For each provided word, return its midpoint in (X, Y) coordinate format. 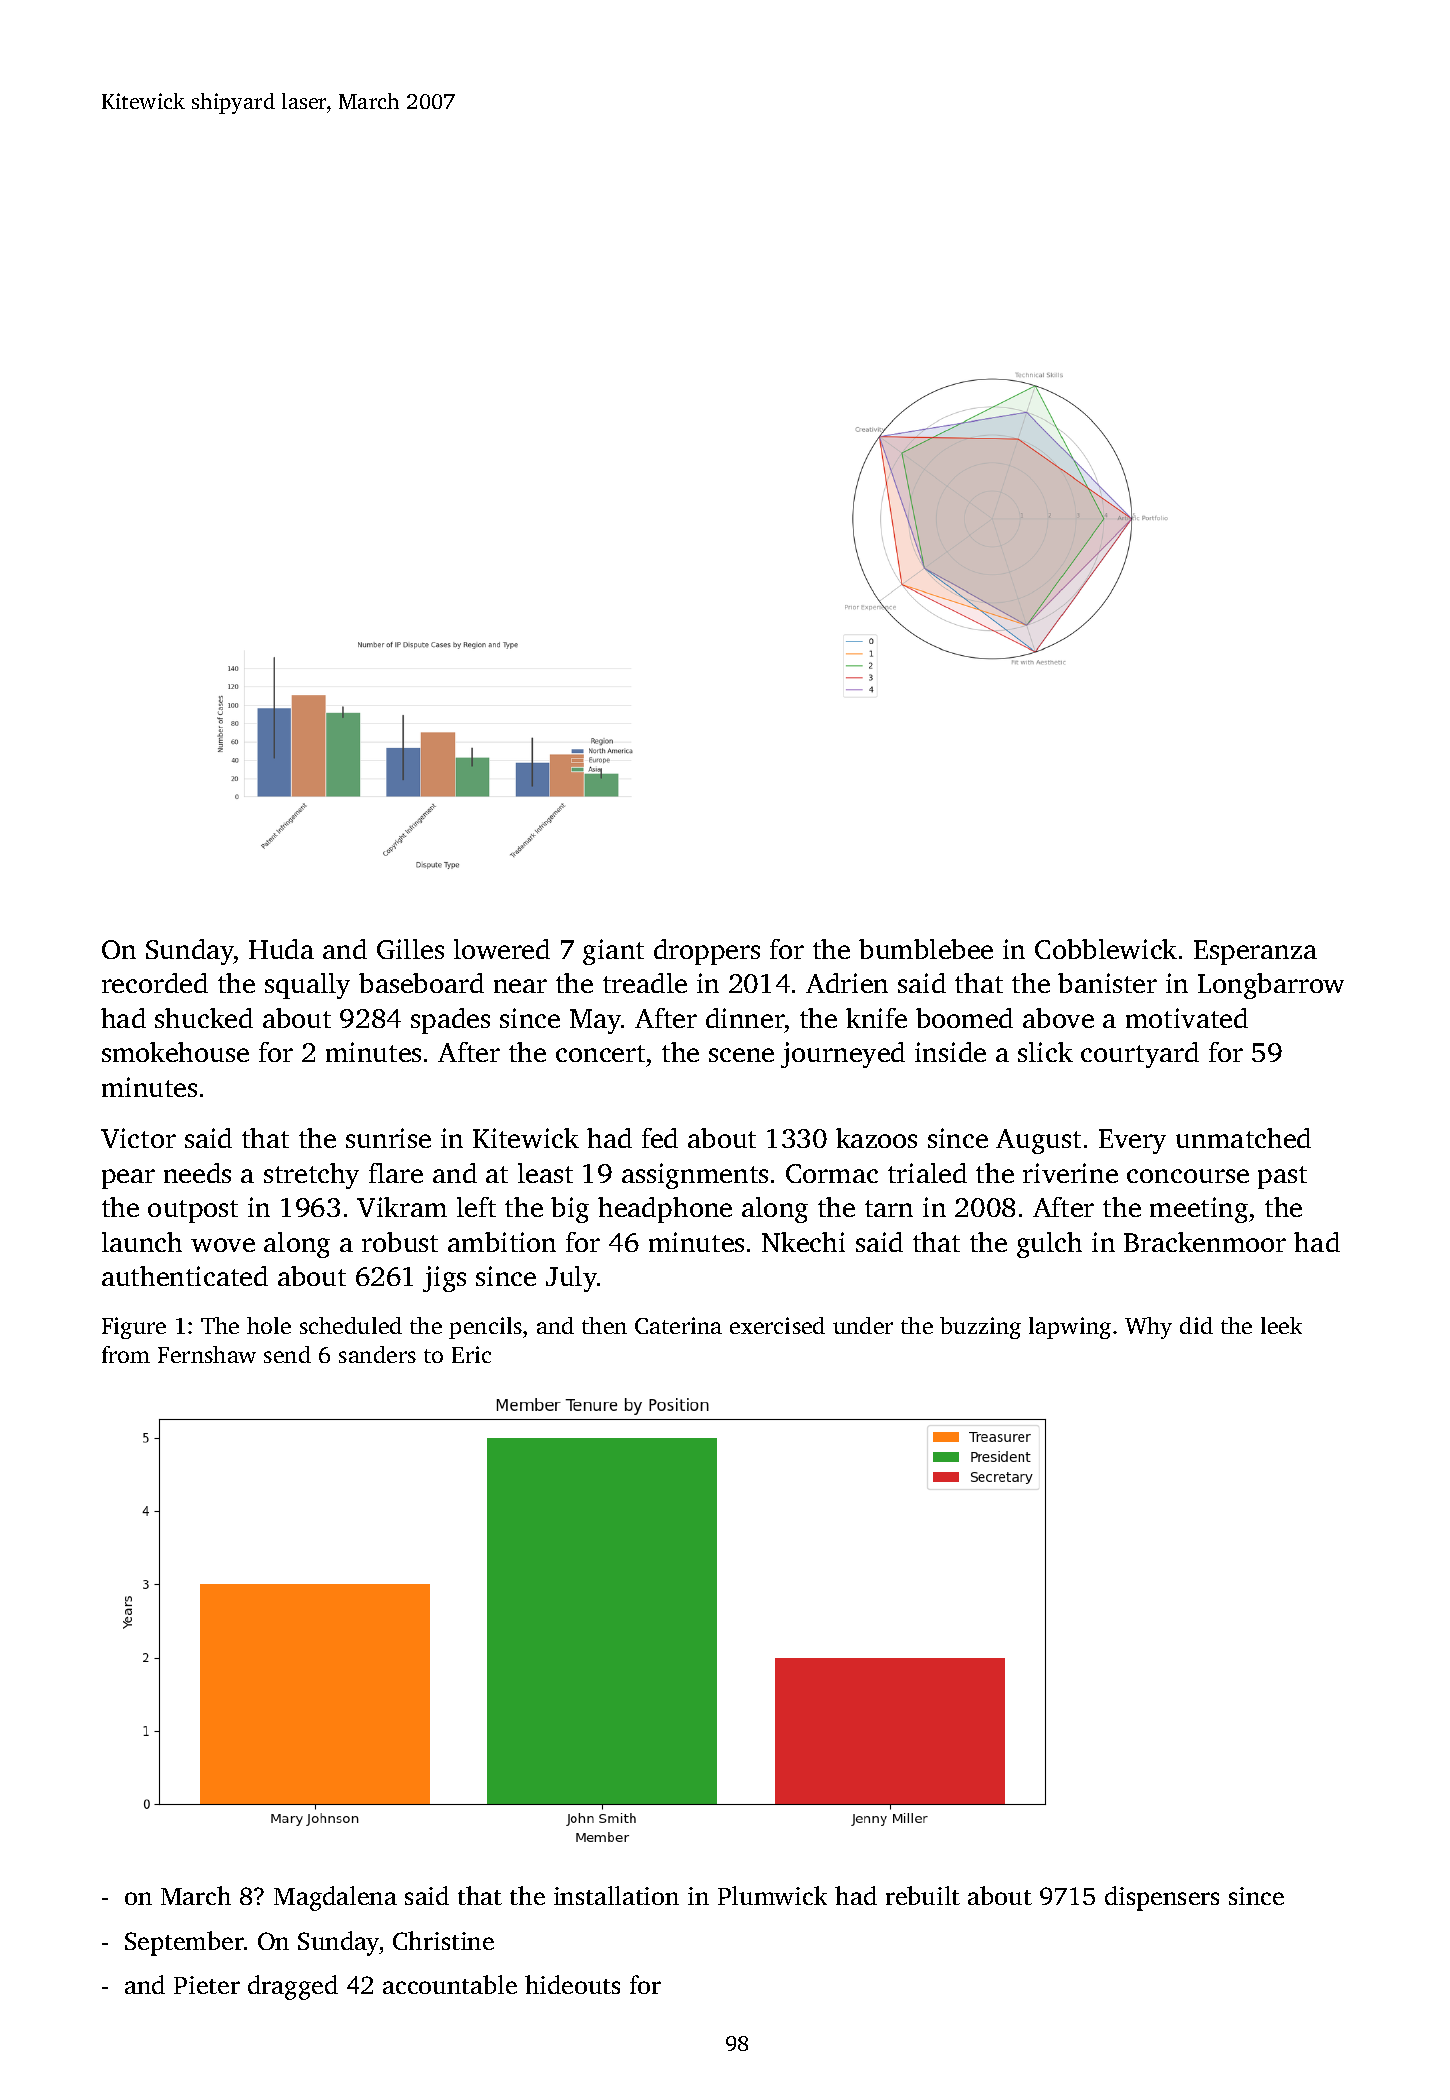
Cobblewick (1106, 949)
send (287, 1354)
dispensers (1162, 1898)
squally (307, 986)
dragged (293, 1987)
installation (616, 1895)
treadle (645, 983)
